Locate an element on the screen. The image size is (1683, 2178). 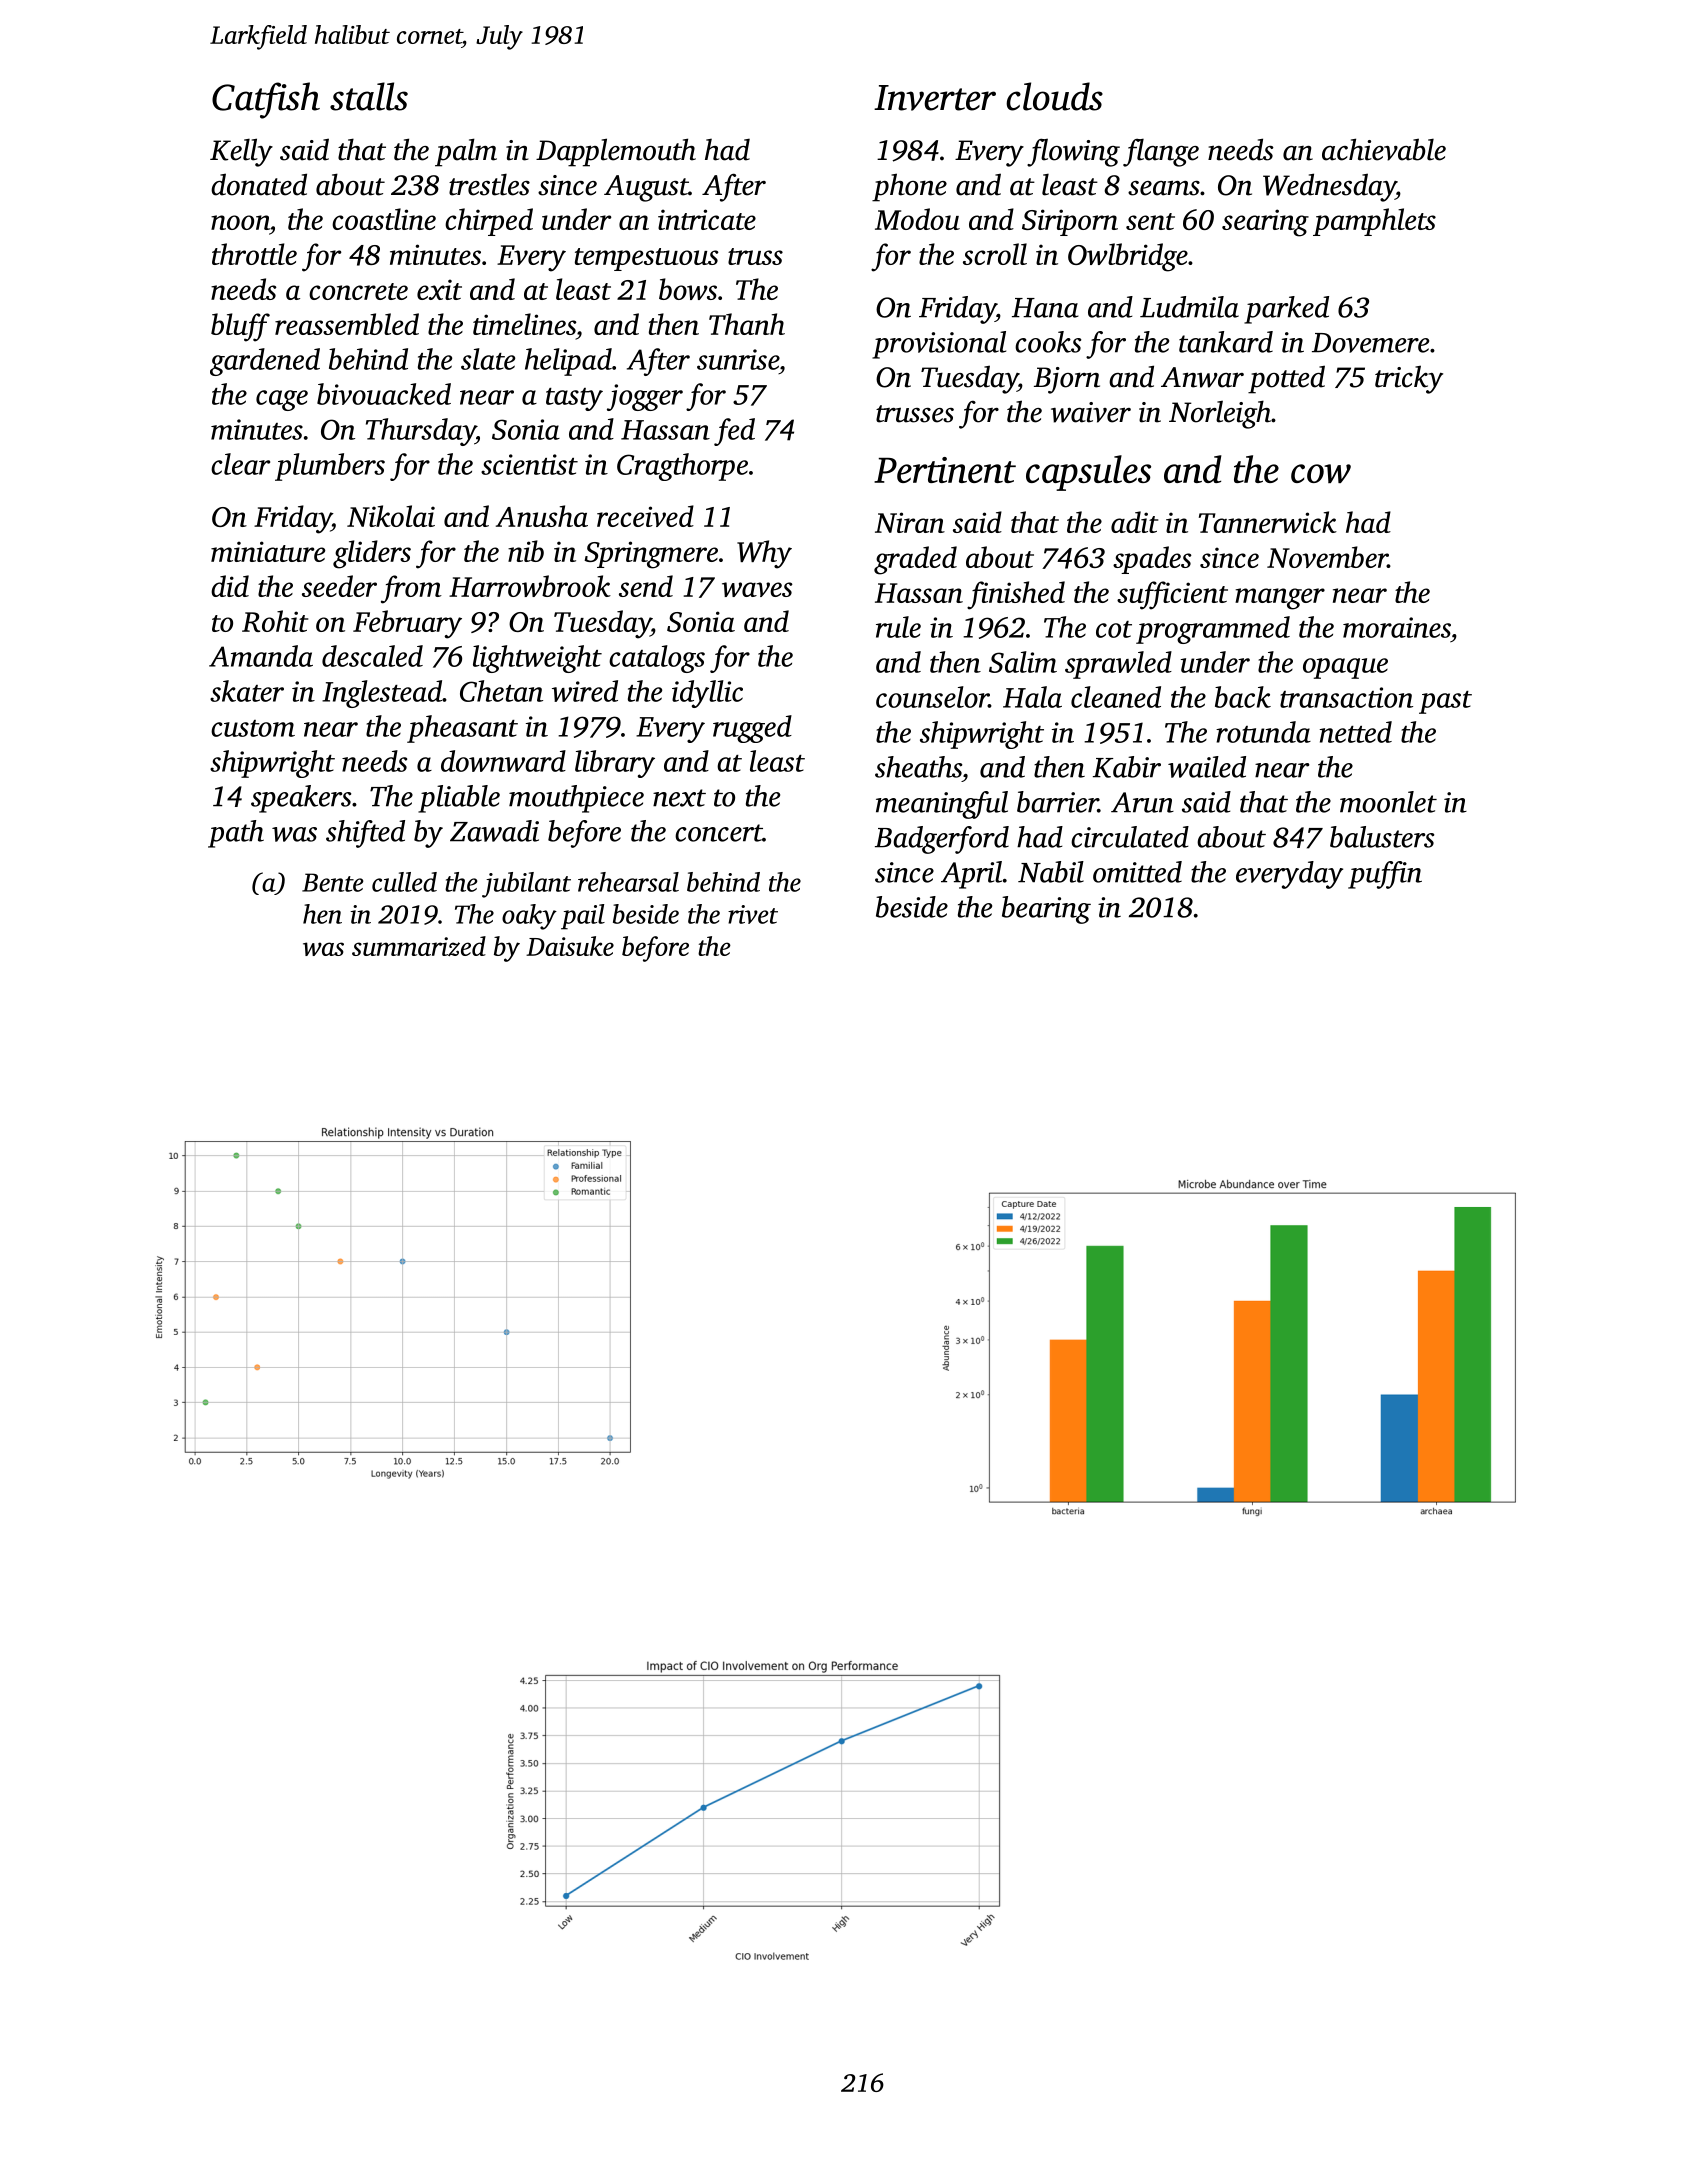
waiver is located at coordinates (1091, 412).
